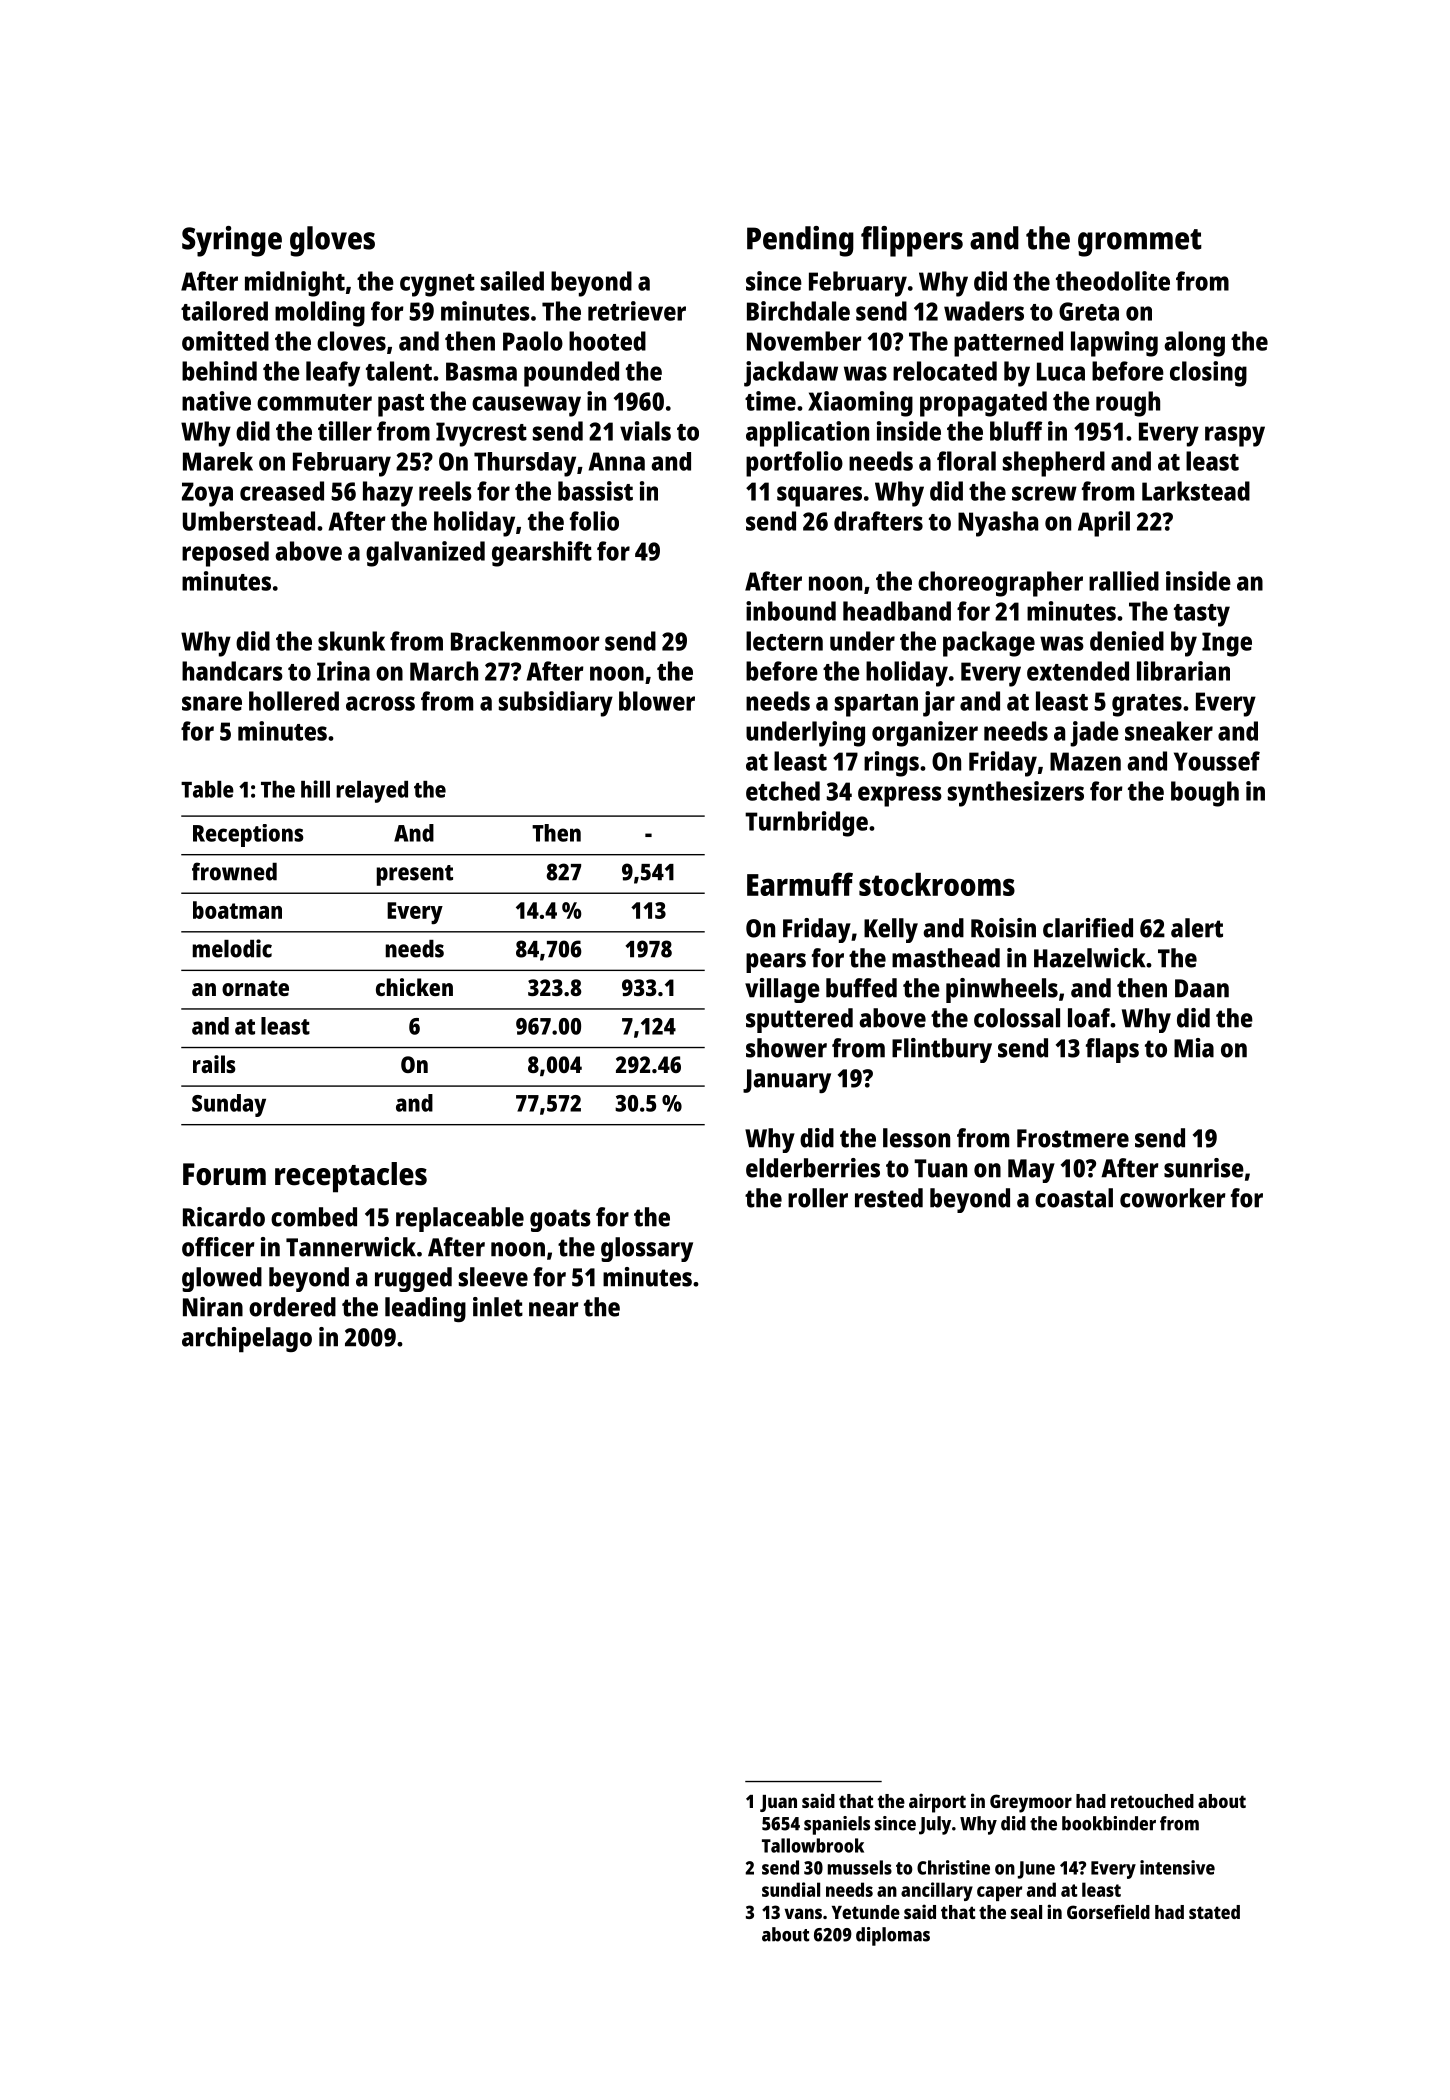 The height and width of the screenshot is (2100, 1450). Describe the element at coordinates (1152, 1801) in the screenshot. I see `retouched` at that location.
